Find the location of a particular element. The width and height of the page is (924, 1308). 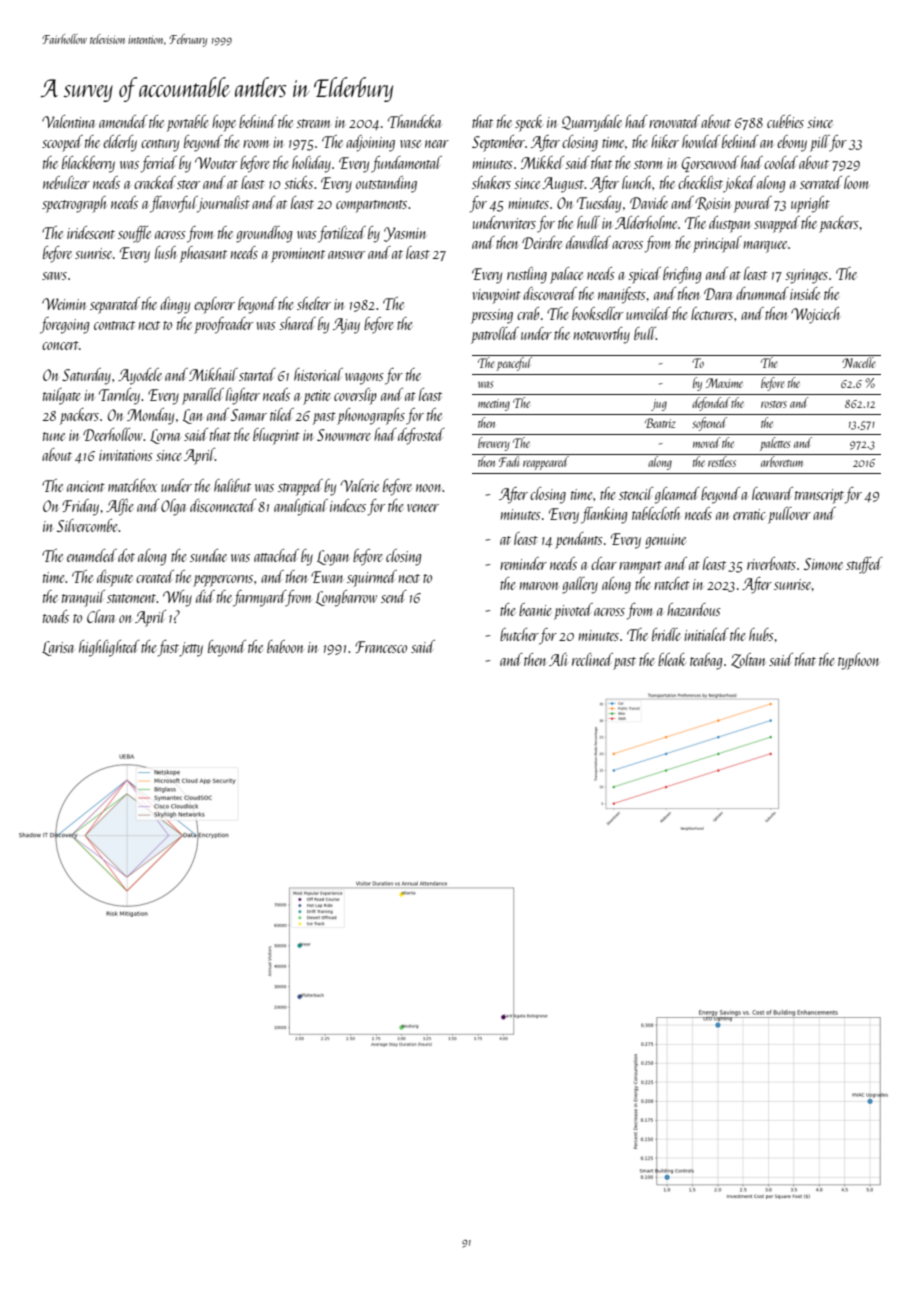

proofreader is located at coordinates (223, 325).
